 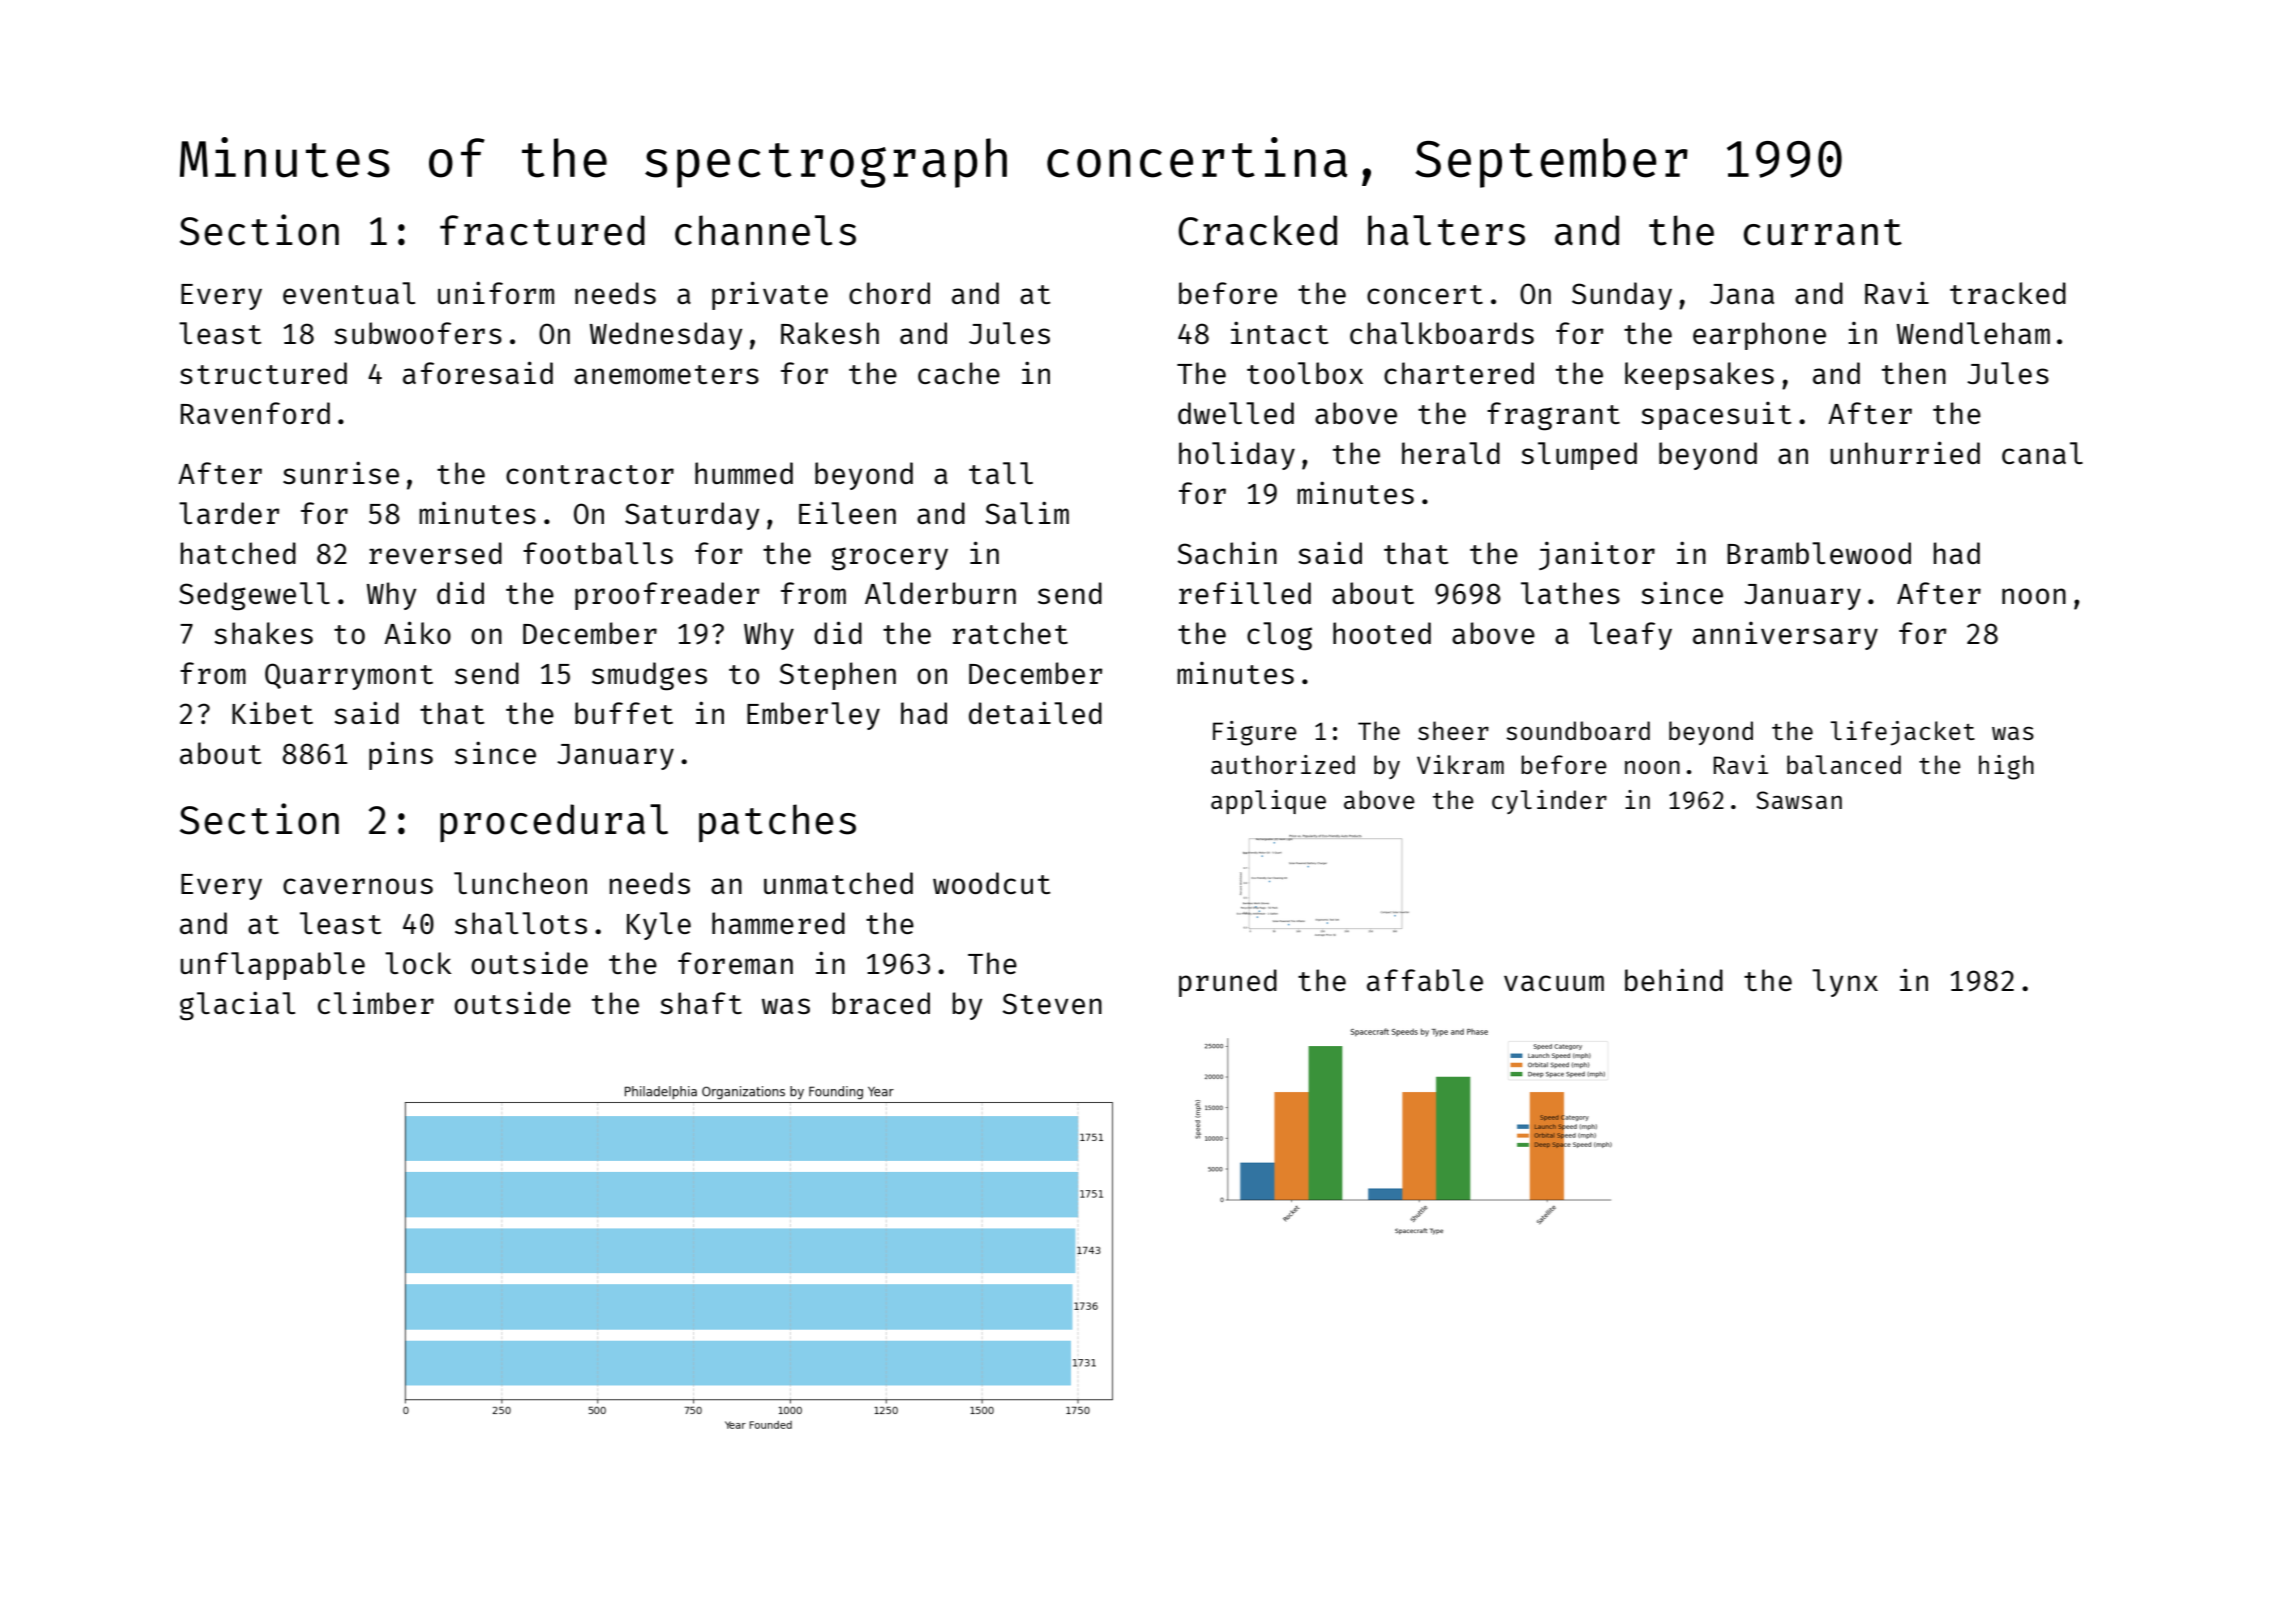 What do you see at coordinates (1237, 455) in the screenshot?
I see `holiday` at bounding box center [1237, 455].
